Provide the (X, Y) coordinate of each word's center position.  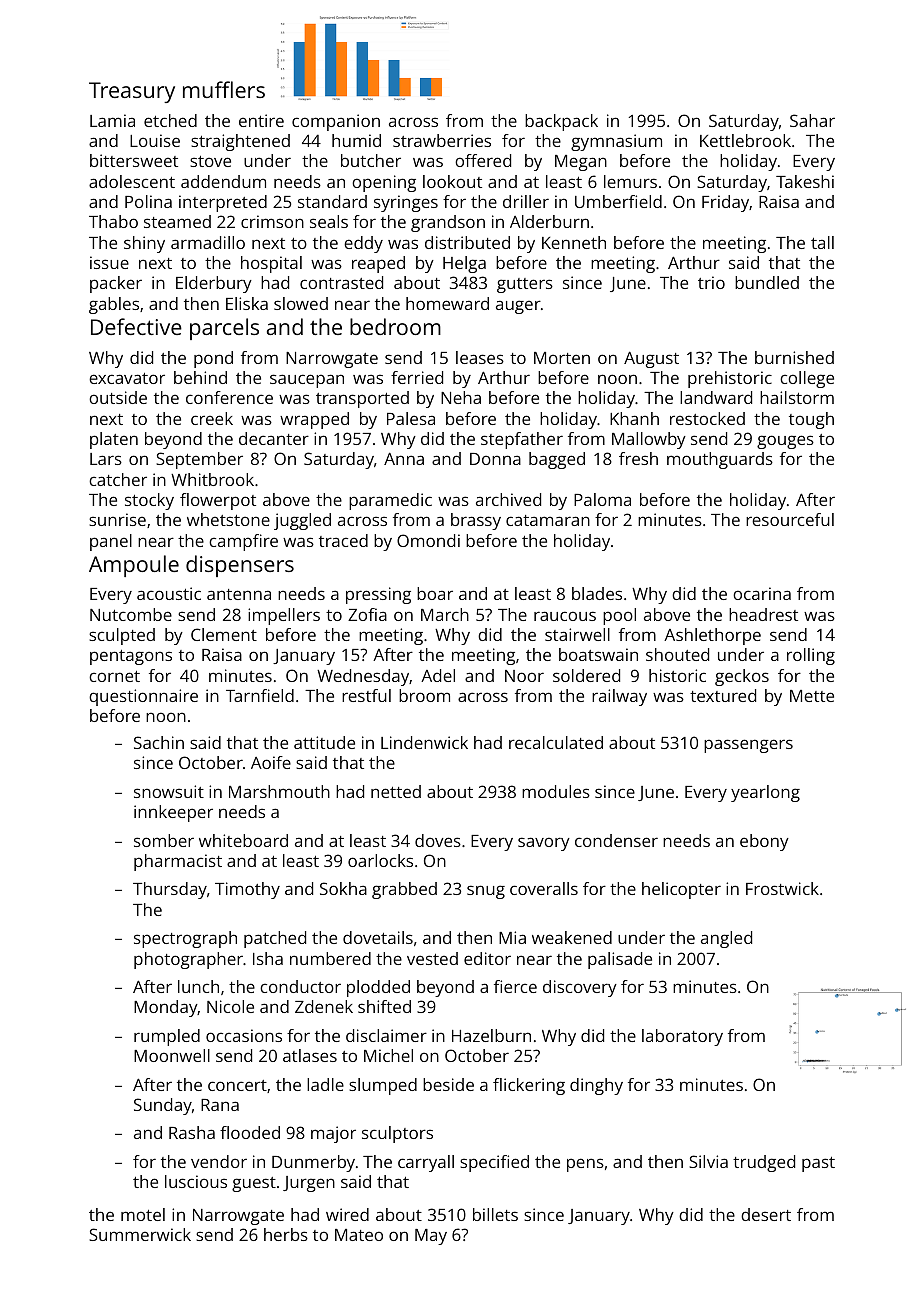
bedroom (395, 326)
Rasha (192, 1132)
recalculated (556, 742)
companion (336, 122)
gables (114, 305)
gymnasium (616, 142)
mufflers (224, 89)
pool (619, 616)
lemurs (630, 181)
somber (164, 840)
